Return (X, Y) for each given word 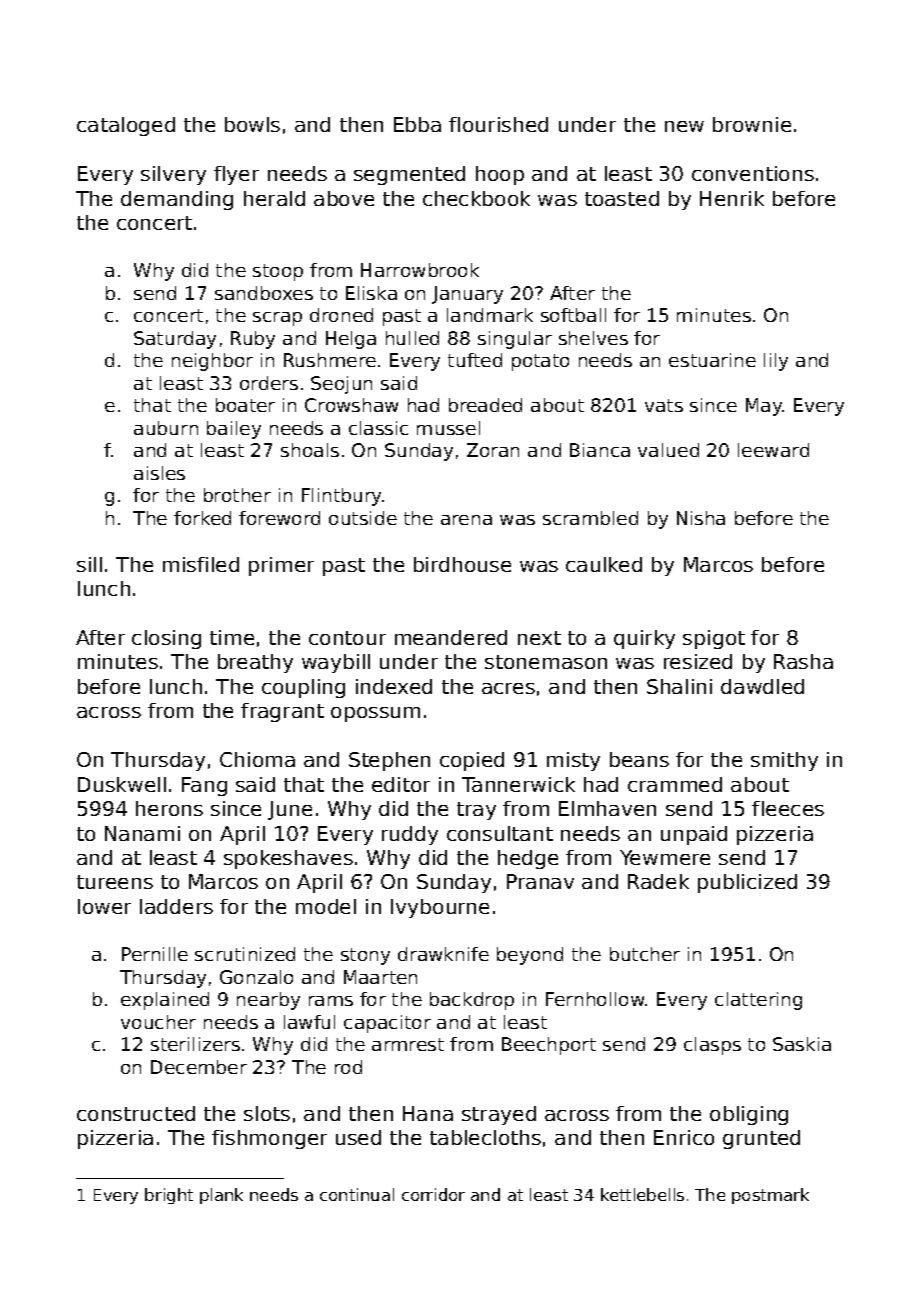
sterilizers (195, 1044)
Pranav (540, 881)
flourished (498, 124)
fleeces (788, 808)
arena (466, 520)
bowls (252, 124)
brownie (752, 124)
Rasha (803, 661)
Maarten (380, 977)
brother (237, 495)
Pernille (155, 954)
